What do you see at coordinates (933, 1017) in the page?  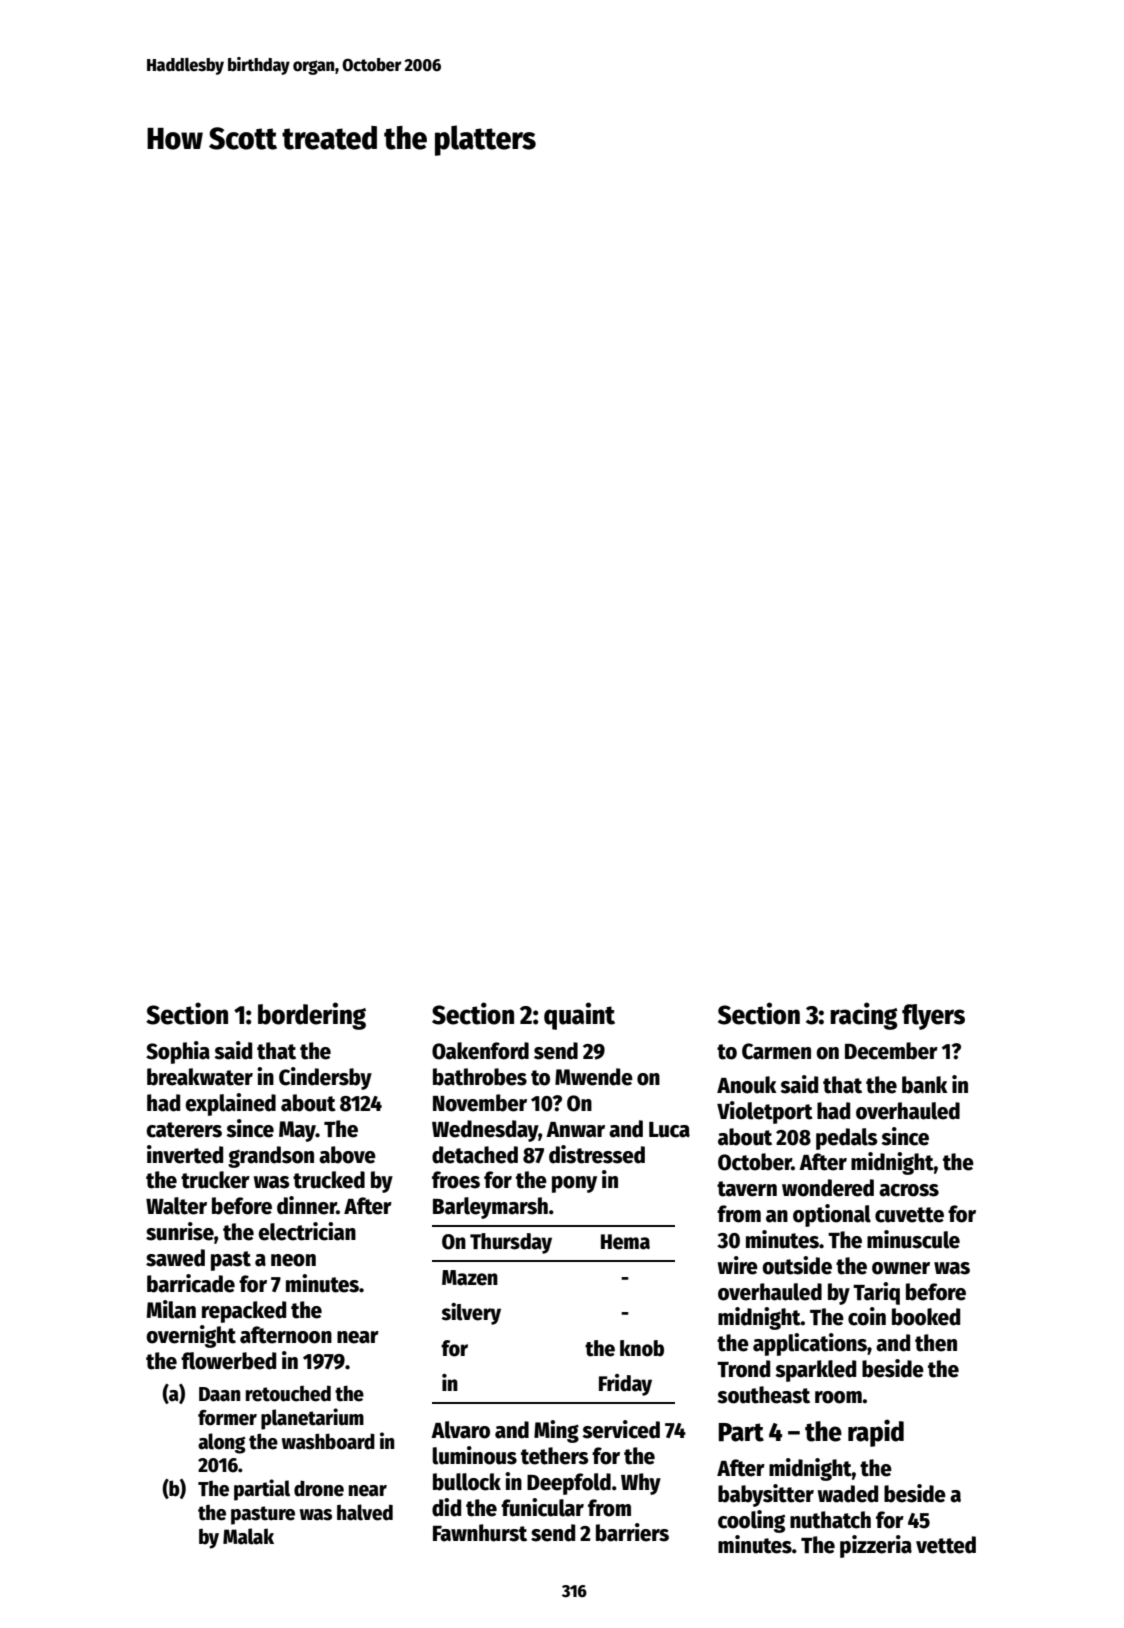 I see `flyers` at bounding box center [933, 1017].
